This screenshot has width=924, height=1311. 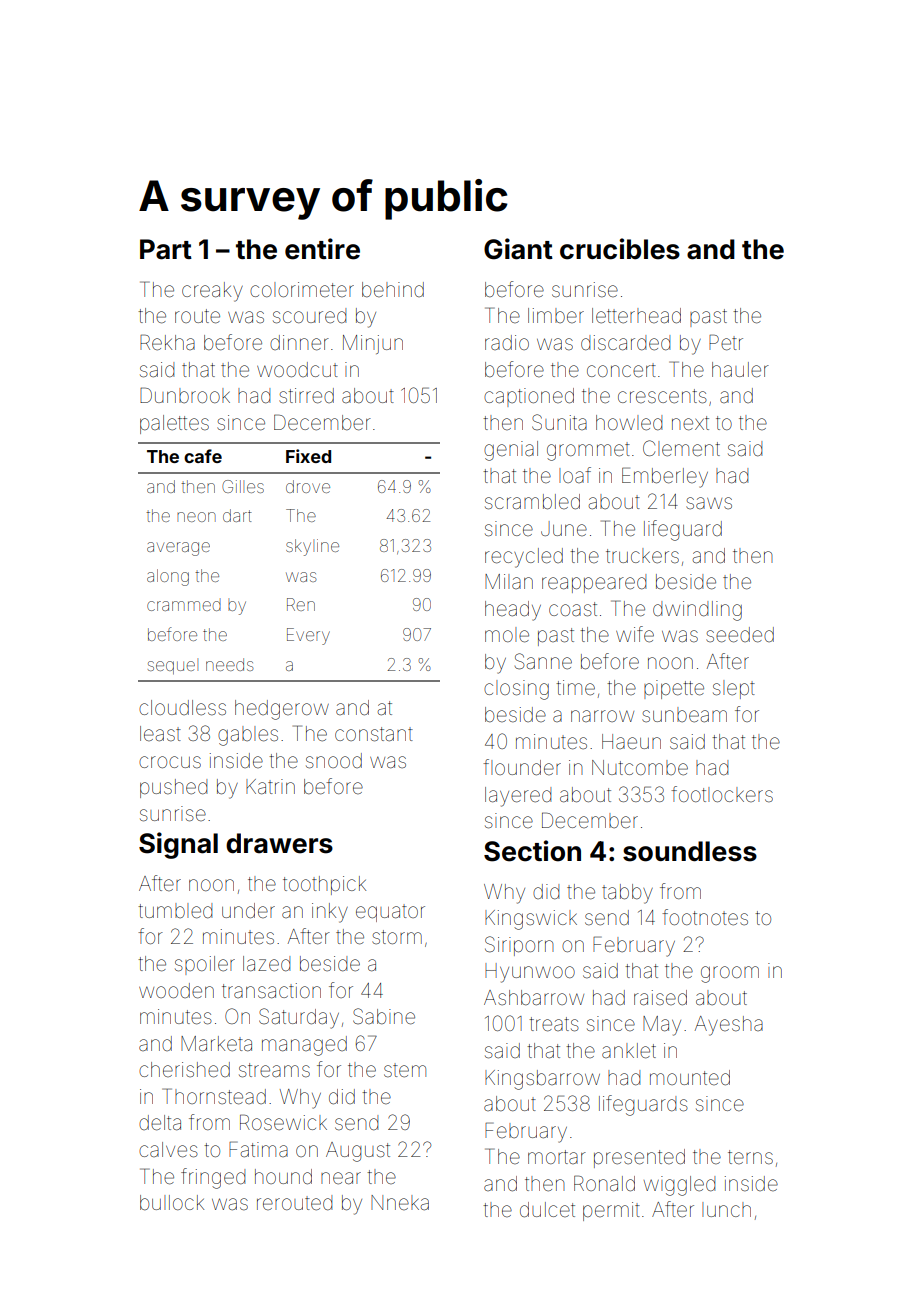 I want to click on layered, so click(x=518, y=797).
